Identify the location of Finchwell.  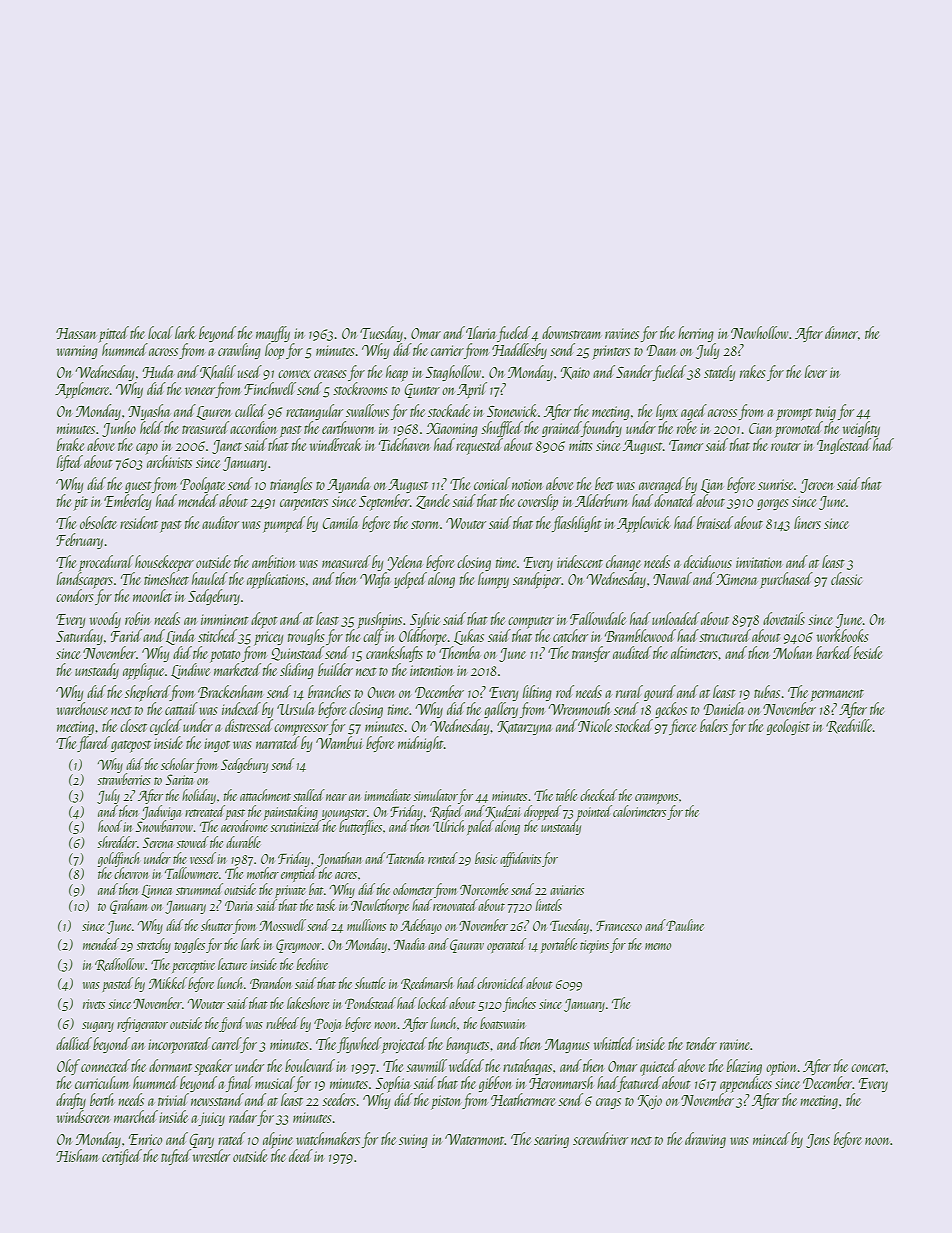
(270, 388).
